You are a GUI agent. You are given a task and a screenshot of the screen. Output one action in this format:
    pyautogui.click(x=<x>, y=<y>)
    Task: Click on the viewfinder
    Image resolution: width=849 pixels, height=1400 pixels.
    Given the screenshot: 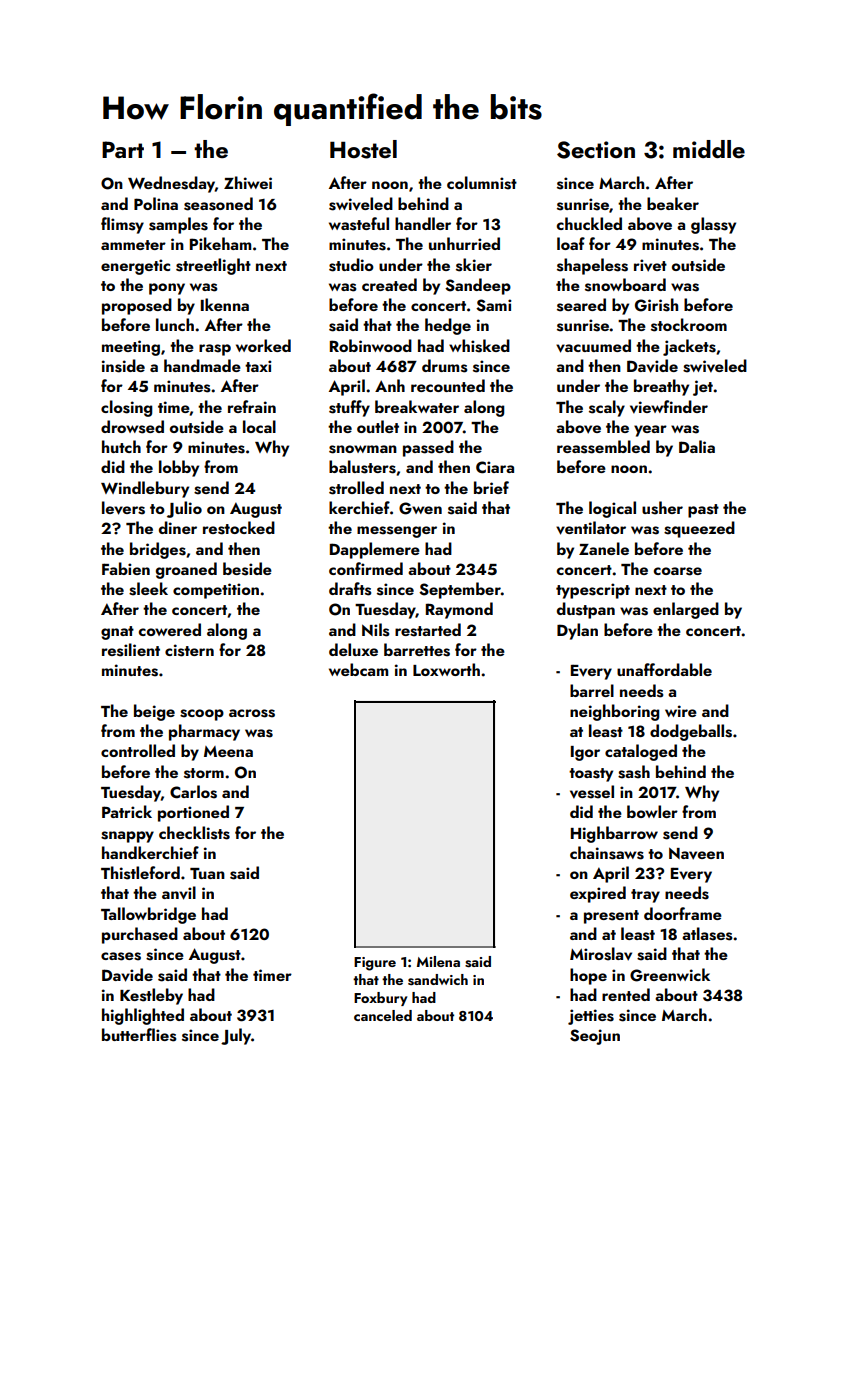 What is the action you would take?
    pyautogui.click(x=669, y=407)
